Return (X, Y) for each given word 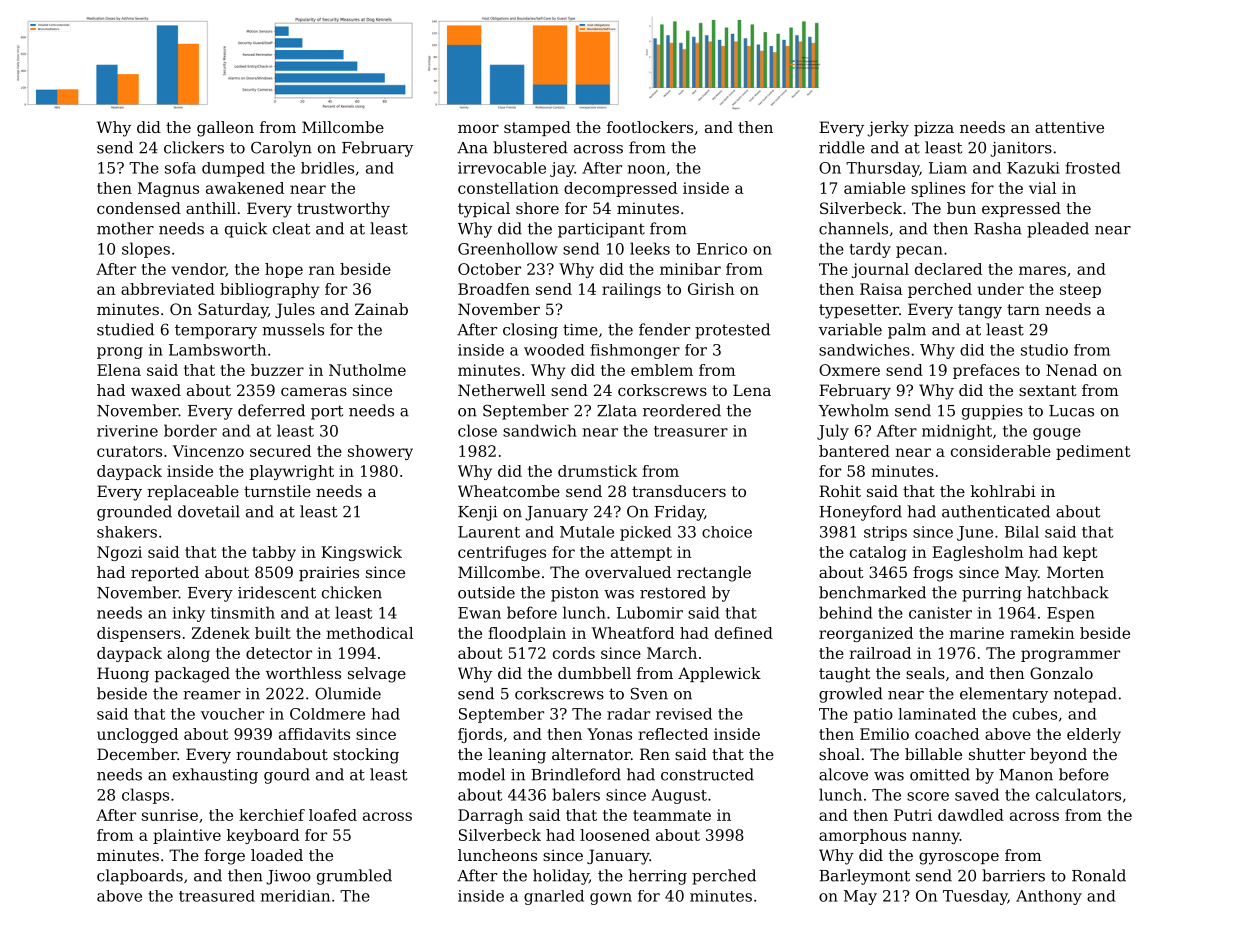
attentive (1069, 127)
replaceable (193, 492)
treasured (217, 896)
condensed (139, 208)
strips (885, 533)
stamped (537, 128)
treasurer (691, 431)
